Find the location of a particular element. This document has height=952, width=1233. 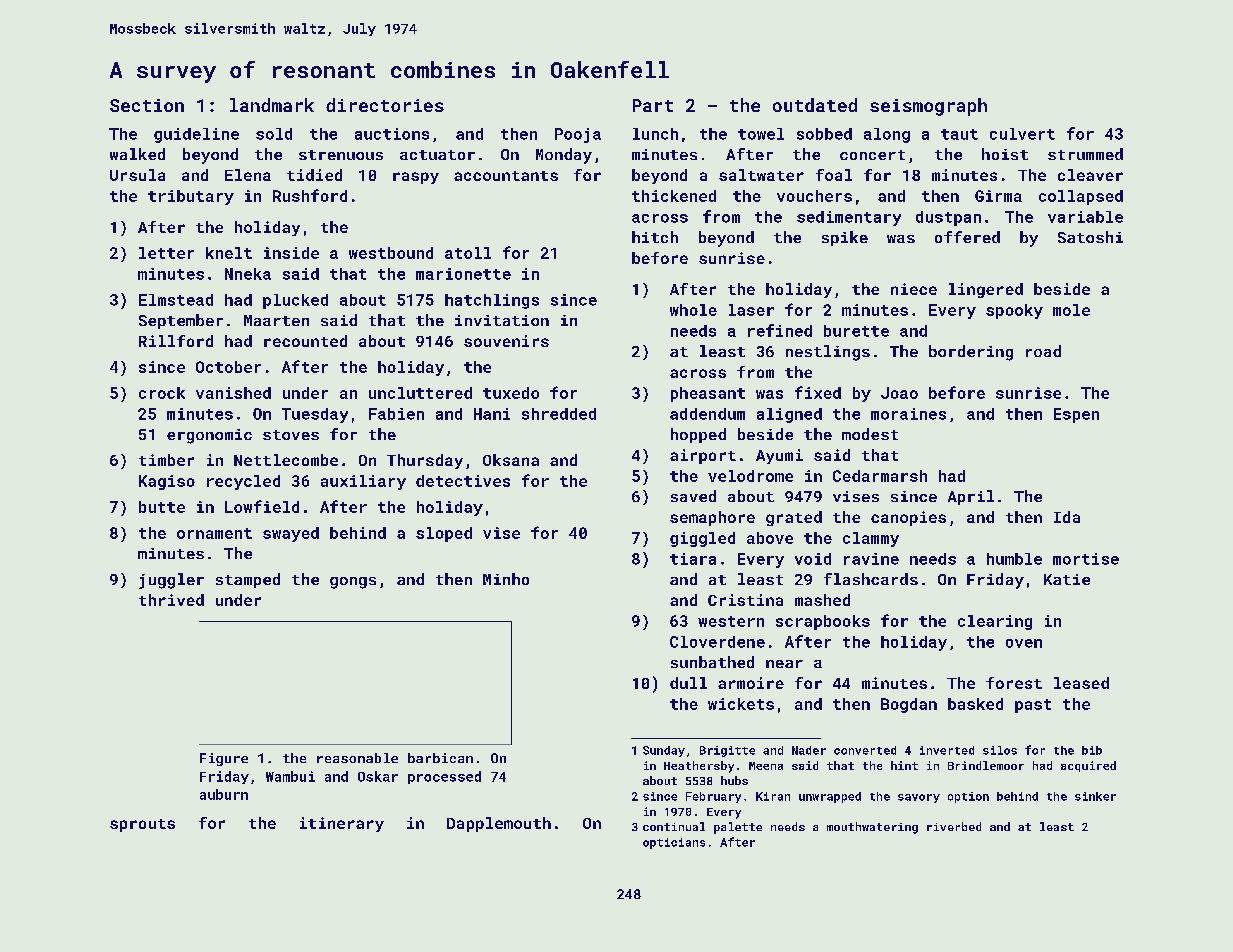

April is located at coordinates (971, 497).
